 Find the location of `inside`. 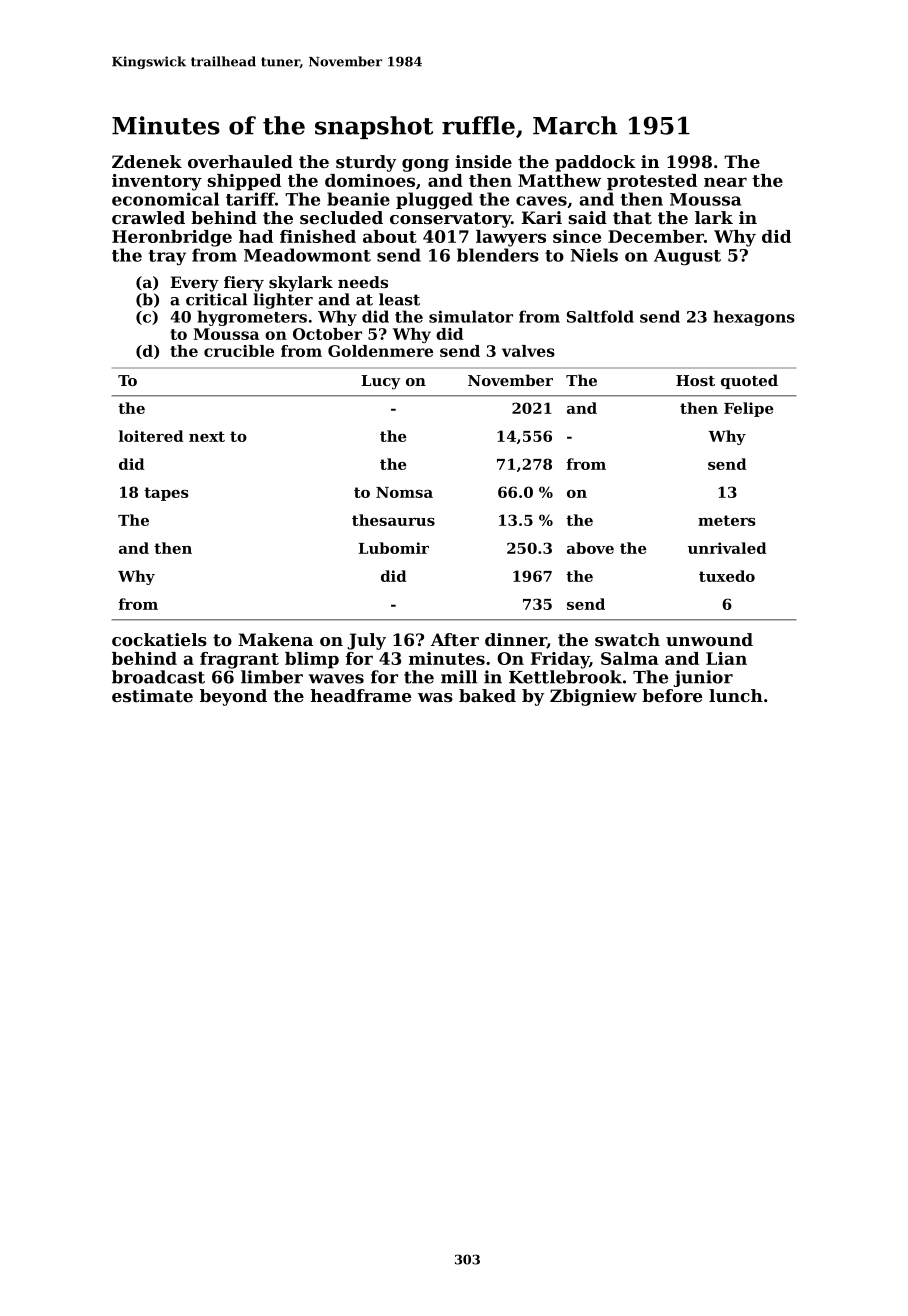

inside is located at coordinates (483, 161).
